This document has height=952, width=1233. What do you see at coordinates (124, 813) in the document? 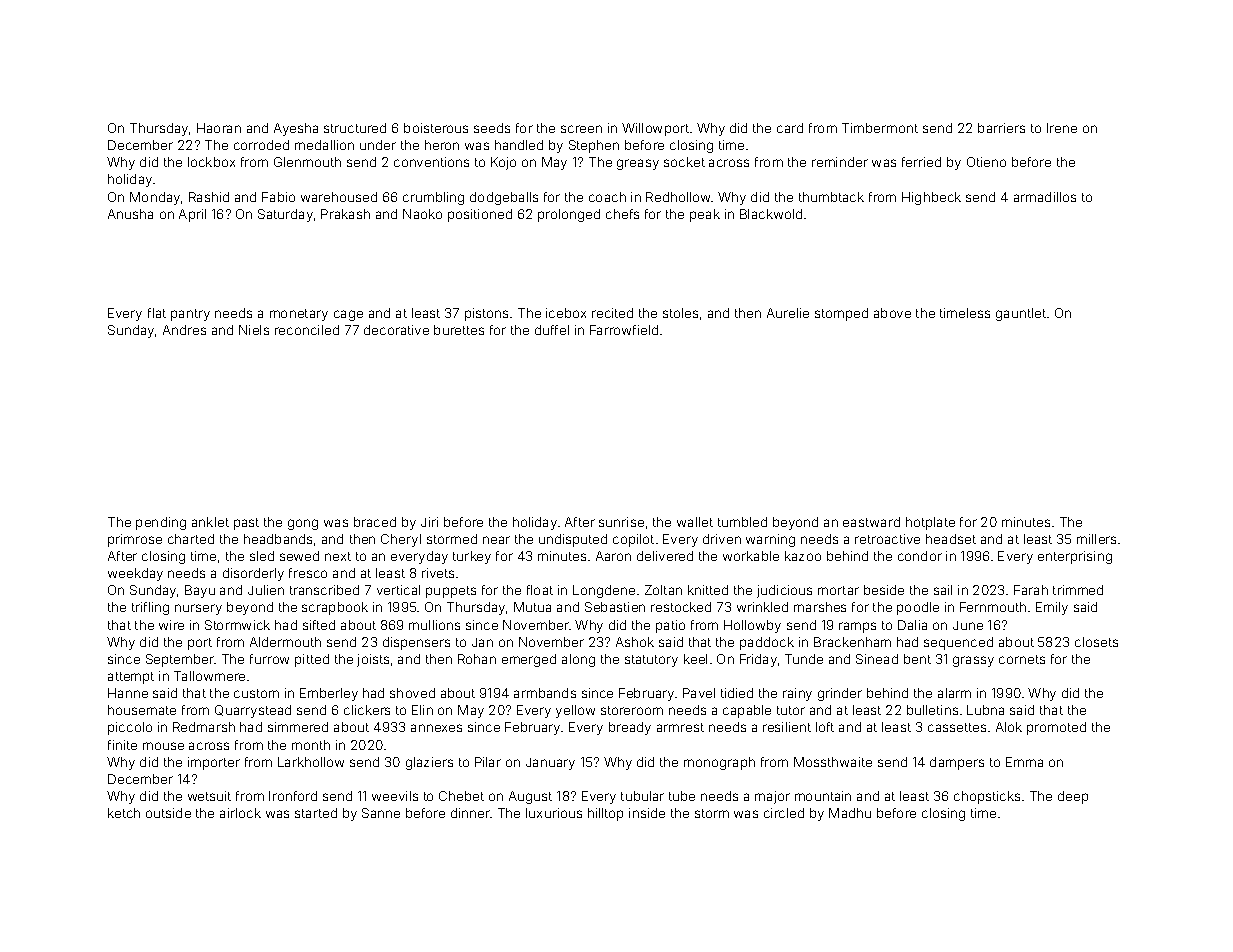
I see `ketch` at bounding box center [124, 813].
